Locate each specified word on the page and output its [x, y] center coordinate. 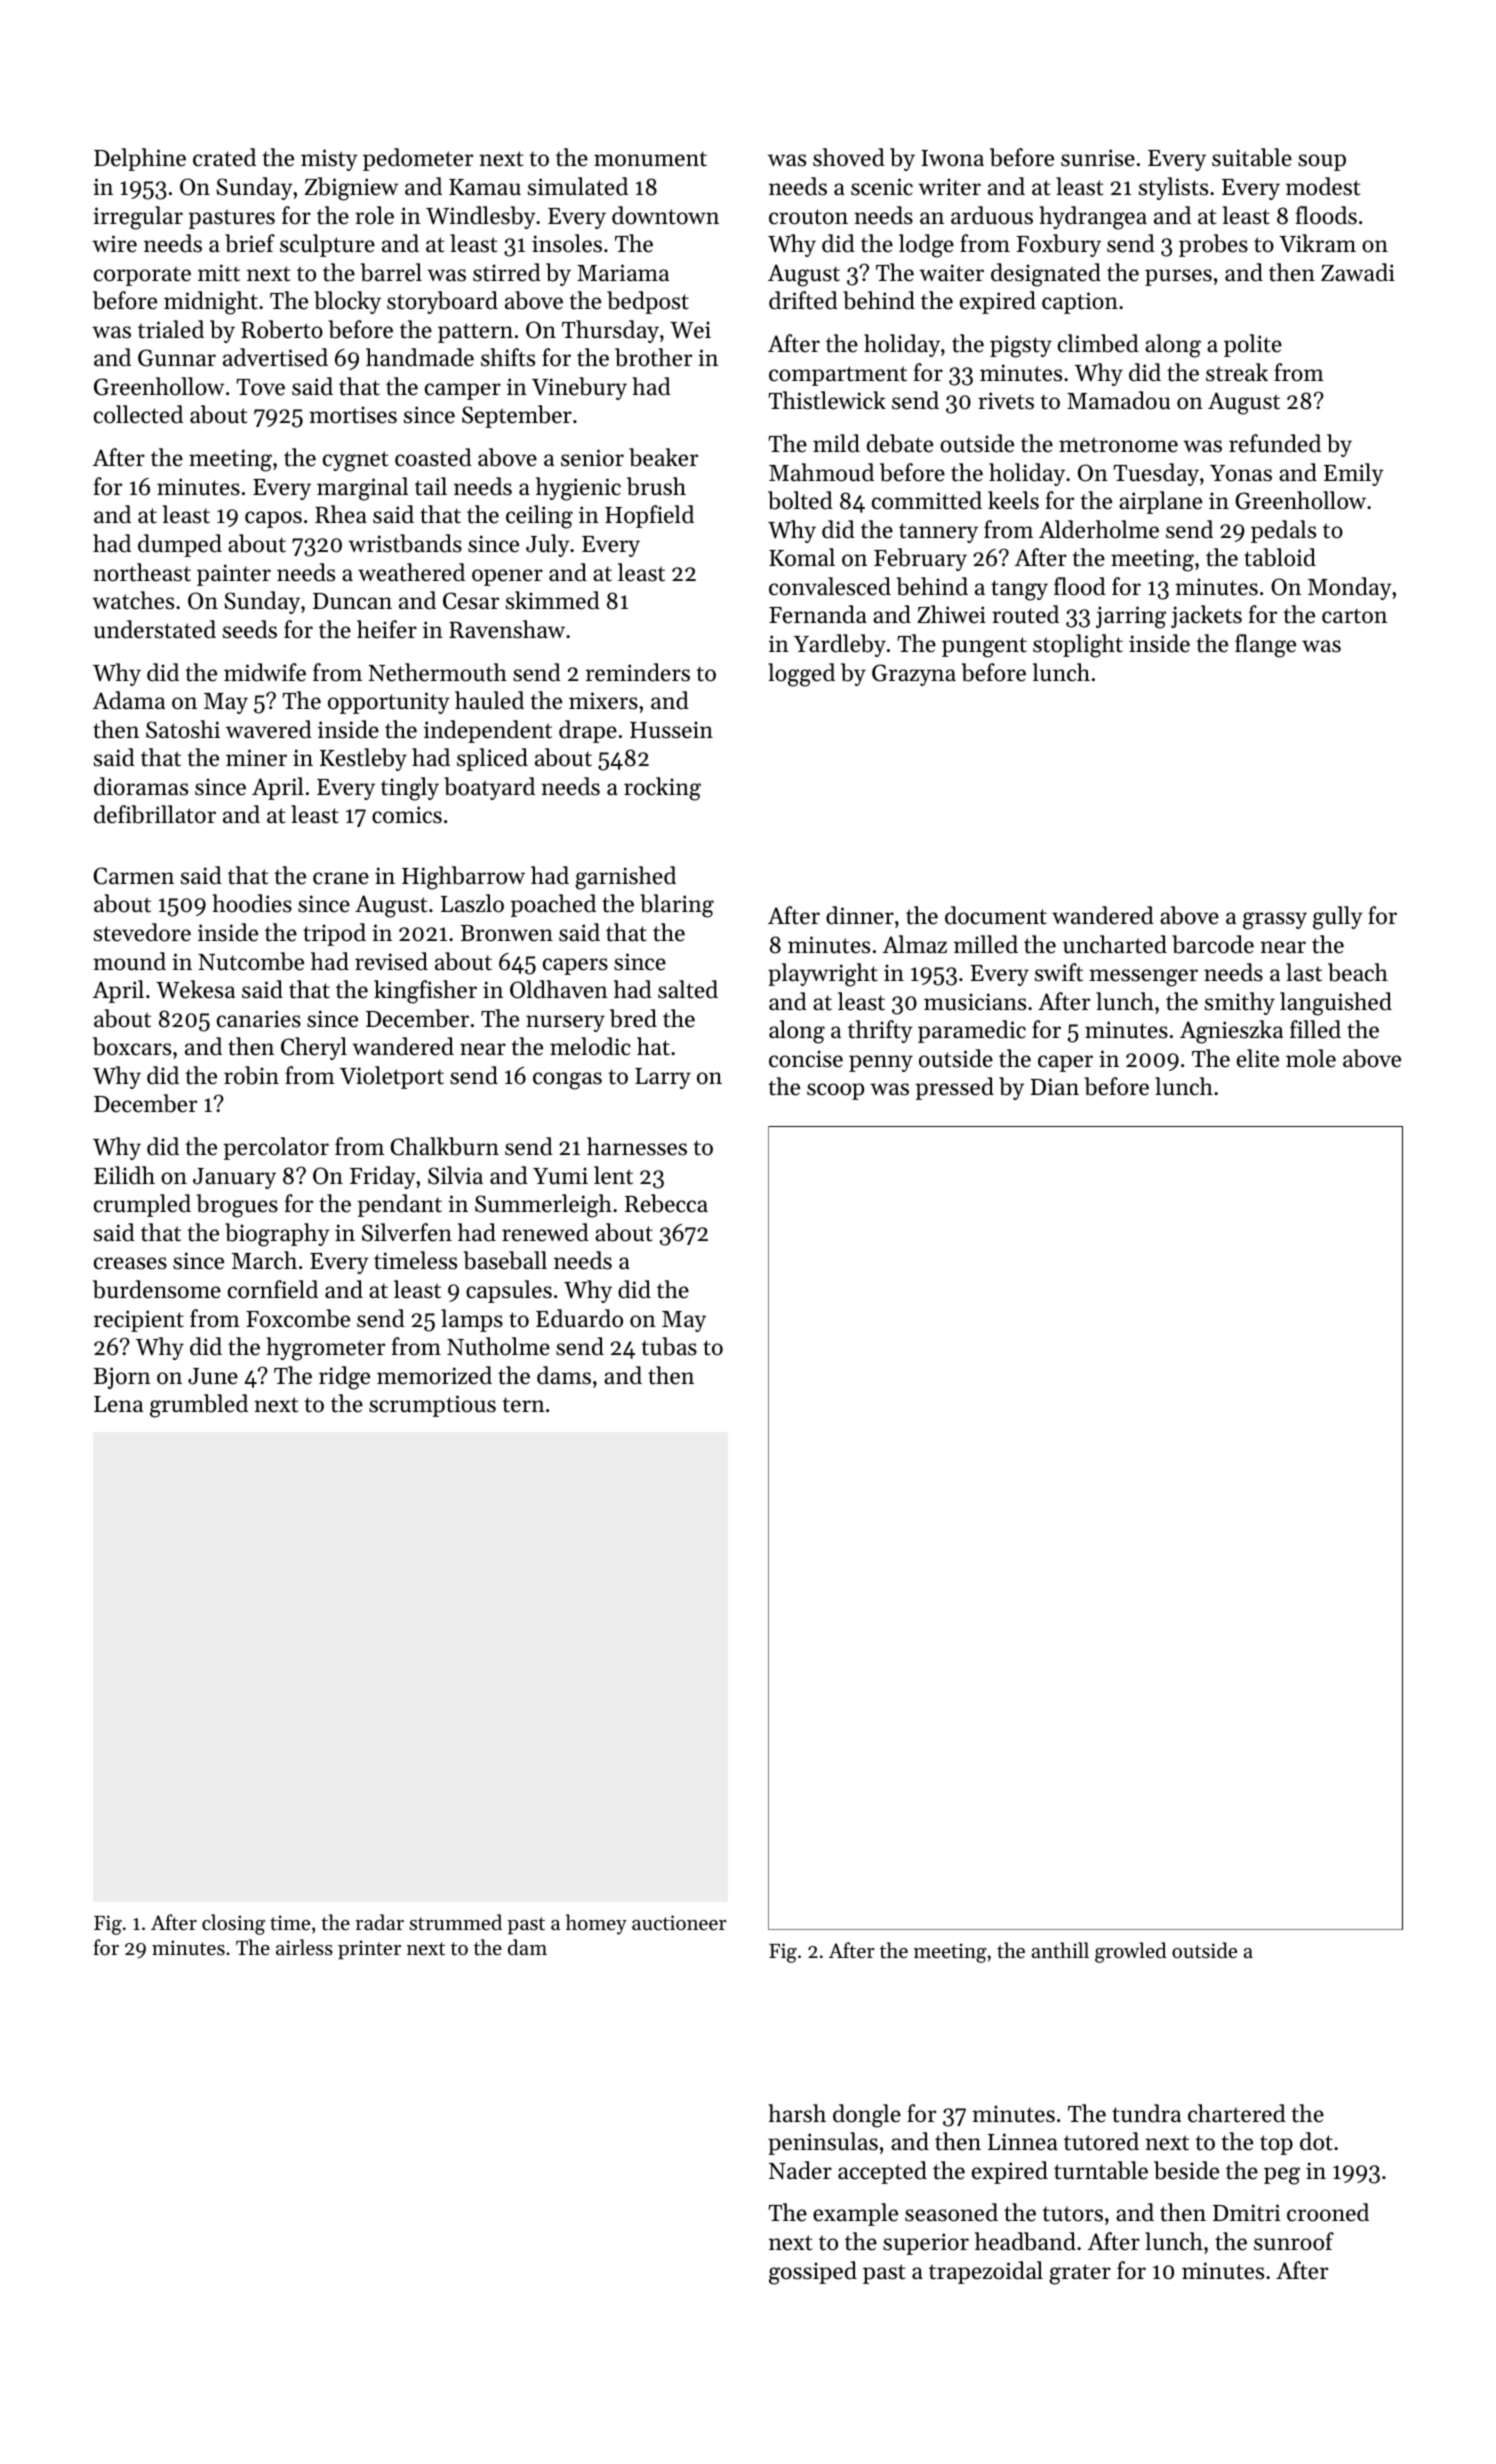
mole [1311, 1058]
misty [329, 160]
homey [596, 1924]
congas [567, 1081]
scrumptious [432, 1406]
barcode [1213, 944]
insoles [567, 243]
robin [251, 1075]
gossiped [813, 2273]
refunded [1275, 443]
